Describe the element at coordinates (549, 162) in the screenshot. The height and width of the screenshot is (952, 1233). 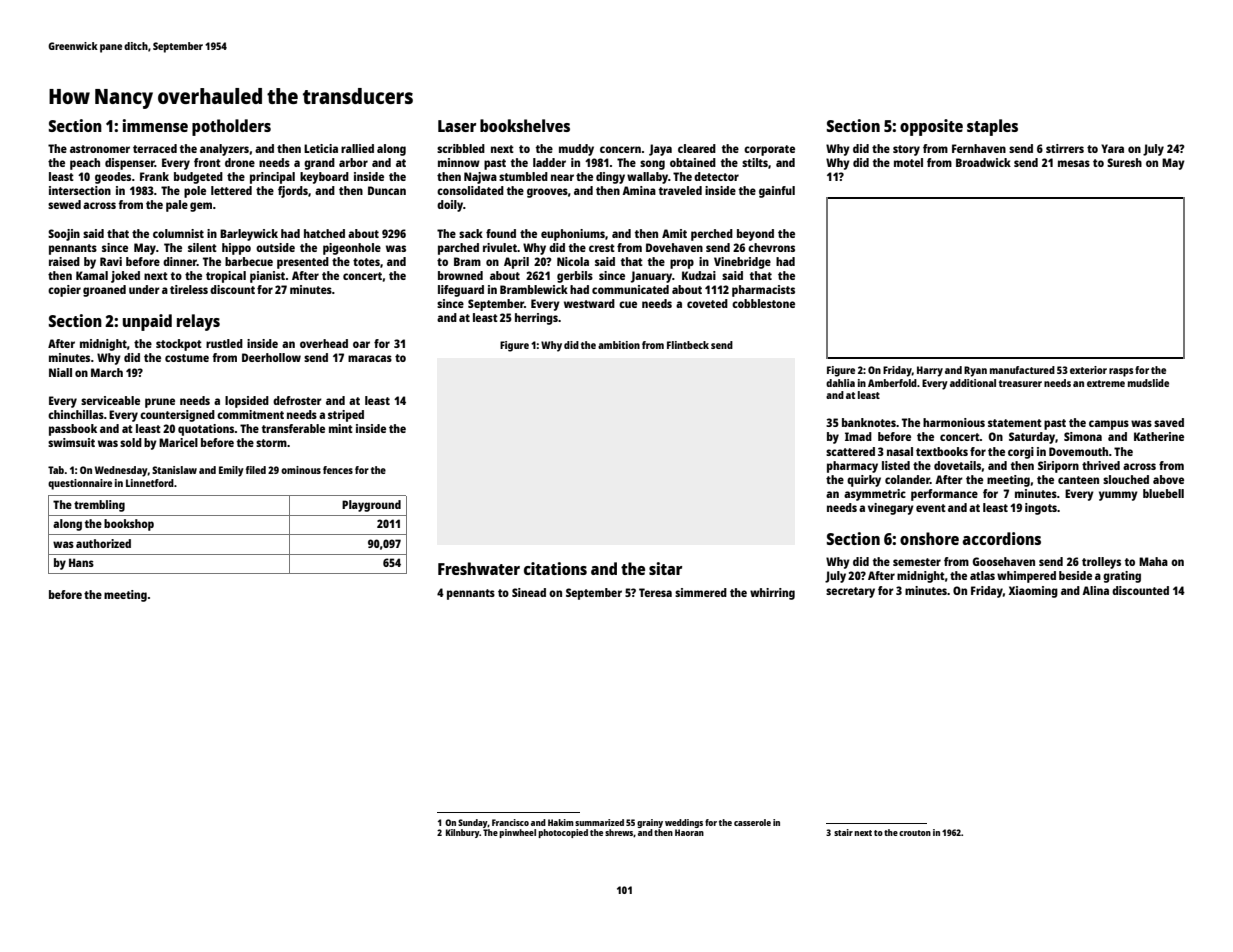
I see `ladder` at that location.
